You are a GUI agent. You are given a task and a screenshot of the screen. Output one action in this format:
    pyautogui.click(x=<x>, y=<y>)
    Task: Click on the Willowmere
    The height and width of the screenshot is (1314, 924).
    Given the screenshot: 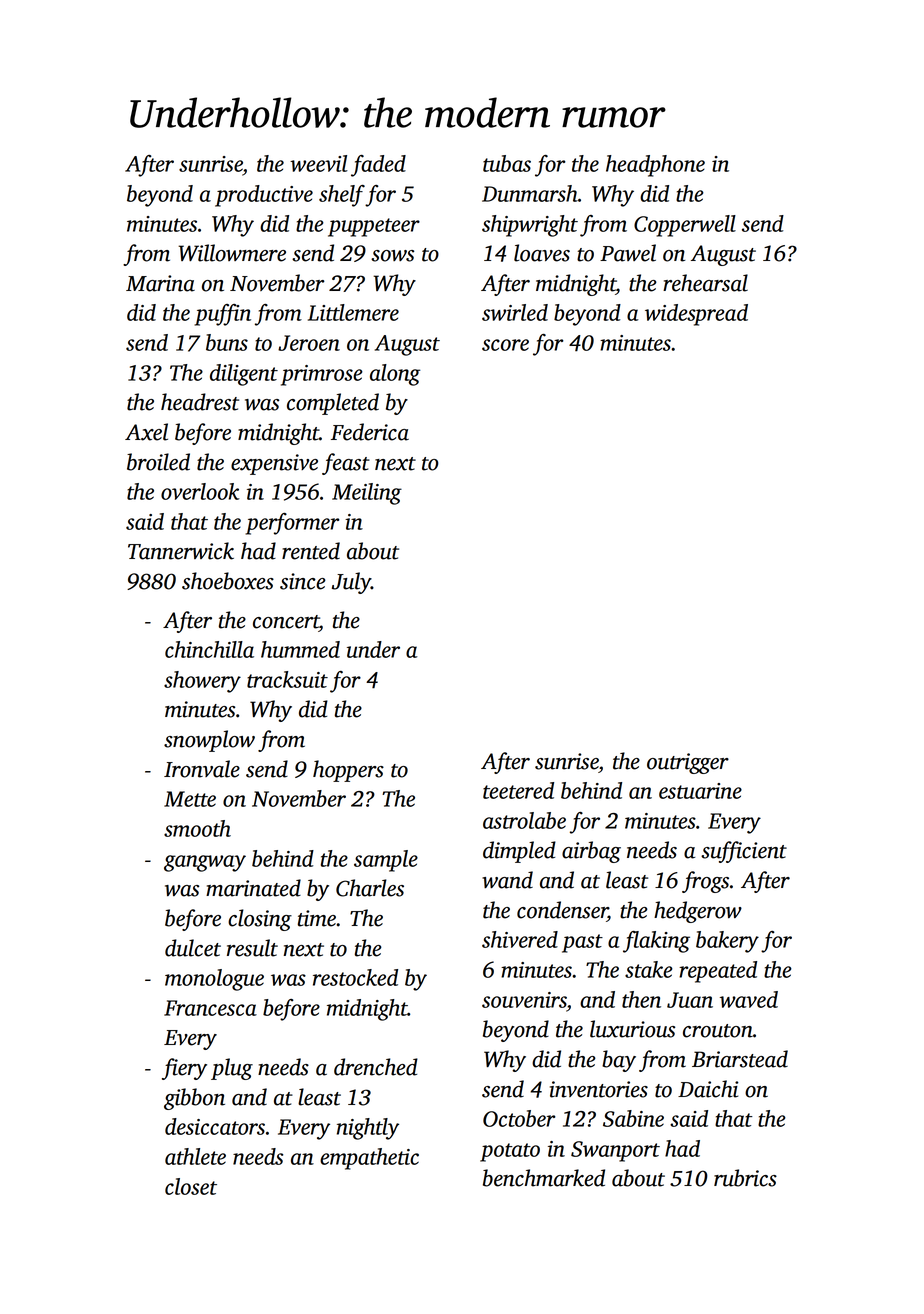 What is the action you would take?
    pyautogui.click(x=232, y=253)
